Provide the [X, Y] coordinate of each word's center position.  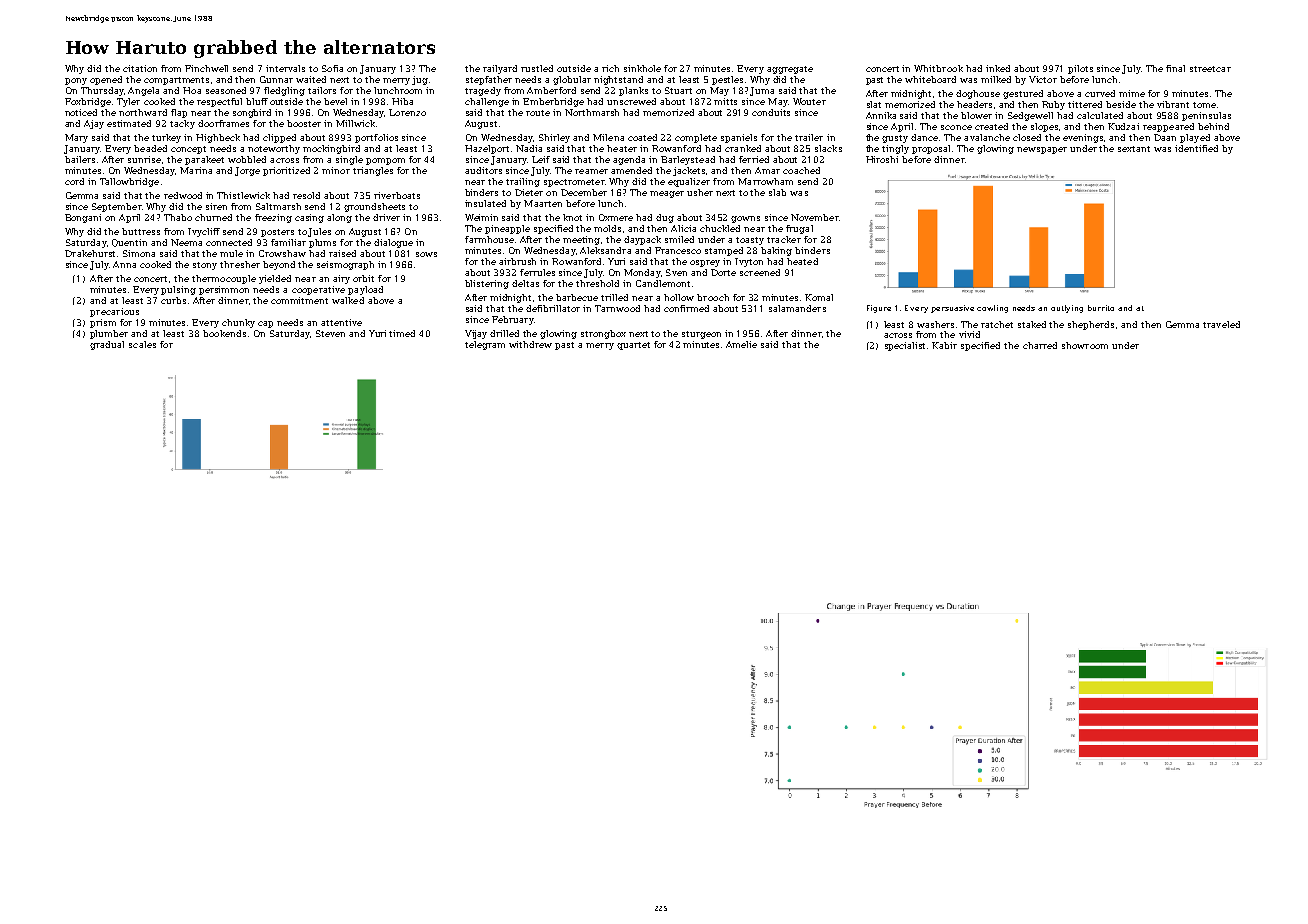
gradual [107, 345]
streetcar [1210, 69]
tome [1204, 105]
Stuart [678, 90]
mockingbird [331, 149]
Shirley [554, 138]
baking [776, 251]
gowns [745, 219]
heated [802, 261]
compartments [176, 81]
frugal [799, 229]
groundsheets [374, 207]
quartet [633, 346]
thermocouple [224, 279]
